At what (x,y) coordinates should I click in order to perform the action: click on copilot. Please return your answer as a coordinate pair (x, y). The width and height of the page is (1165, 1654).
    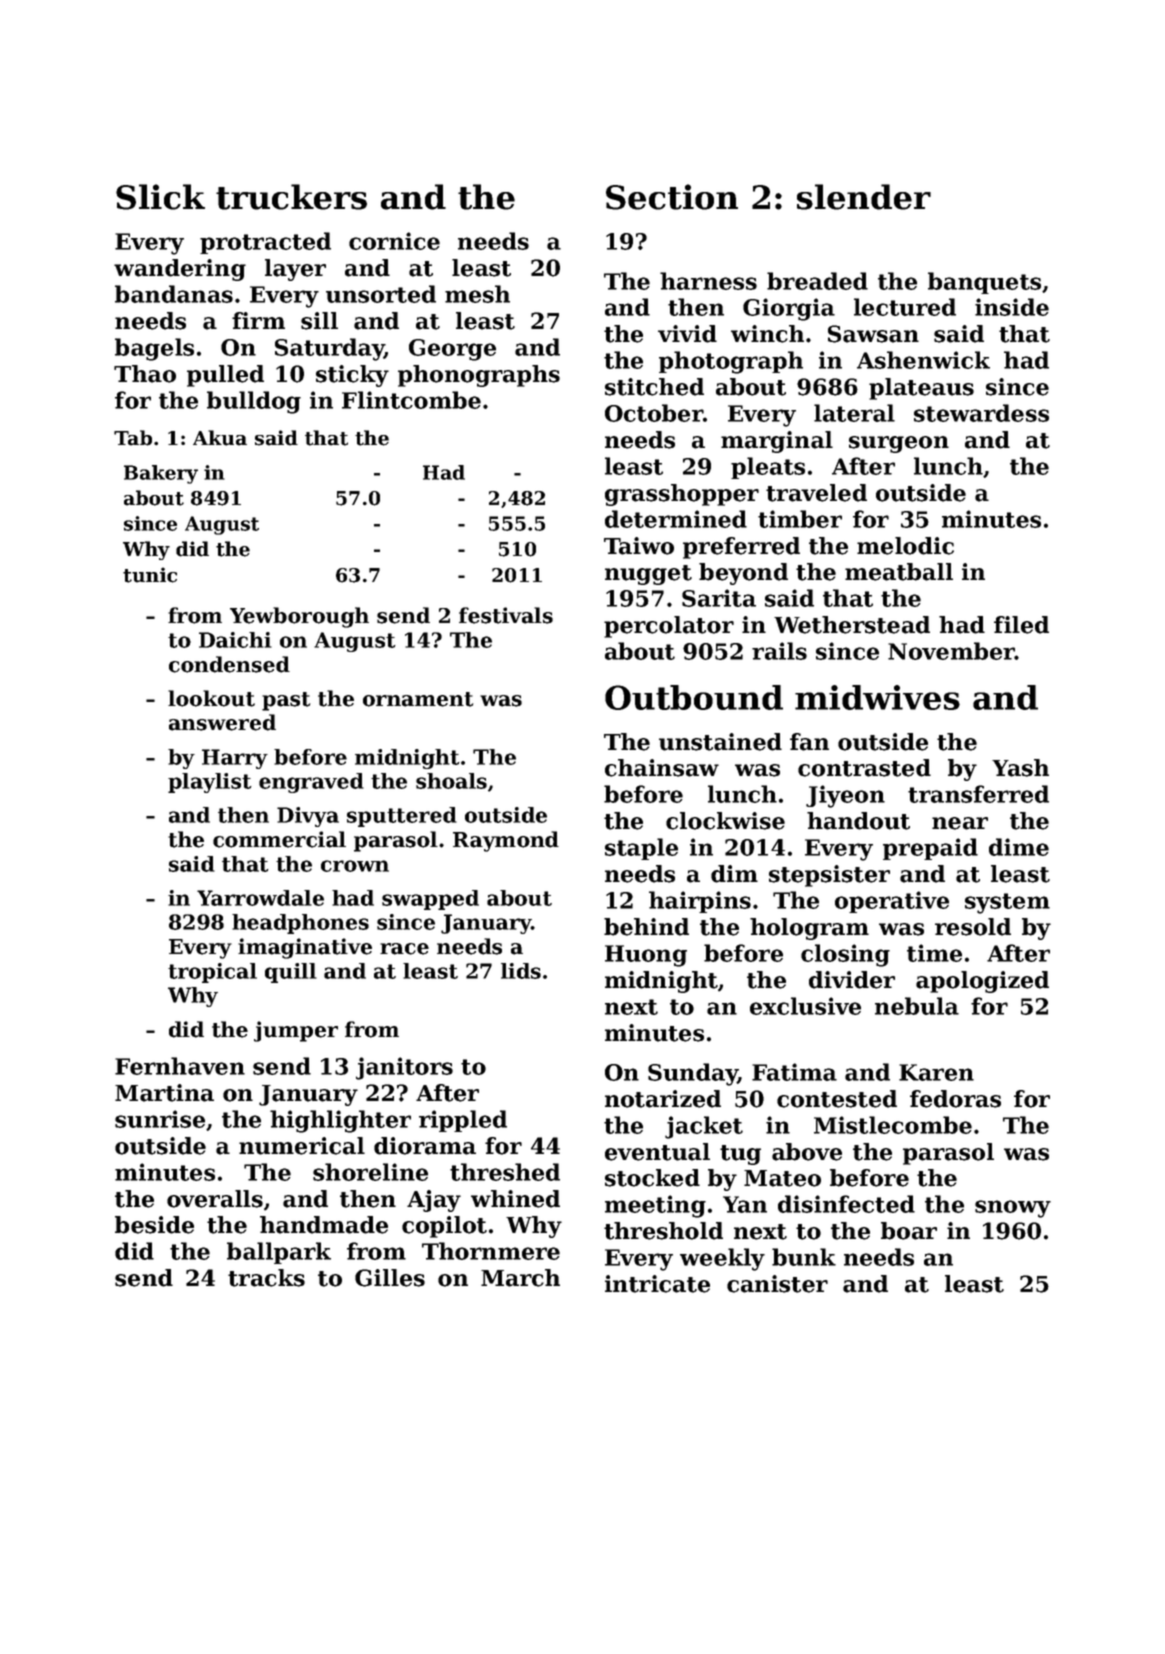
    Looking at the image, I should click on (444, 1227).
